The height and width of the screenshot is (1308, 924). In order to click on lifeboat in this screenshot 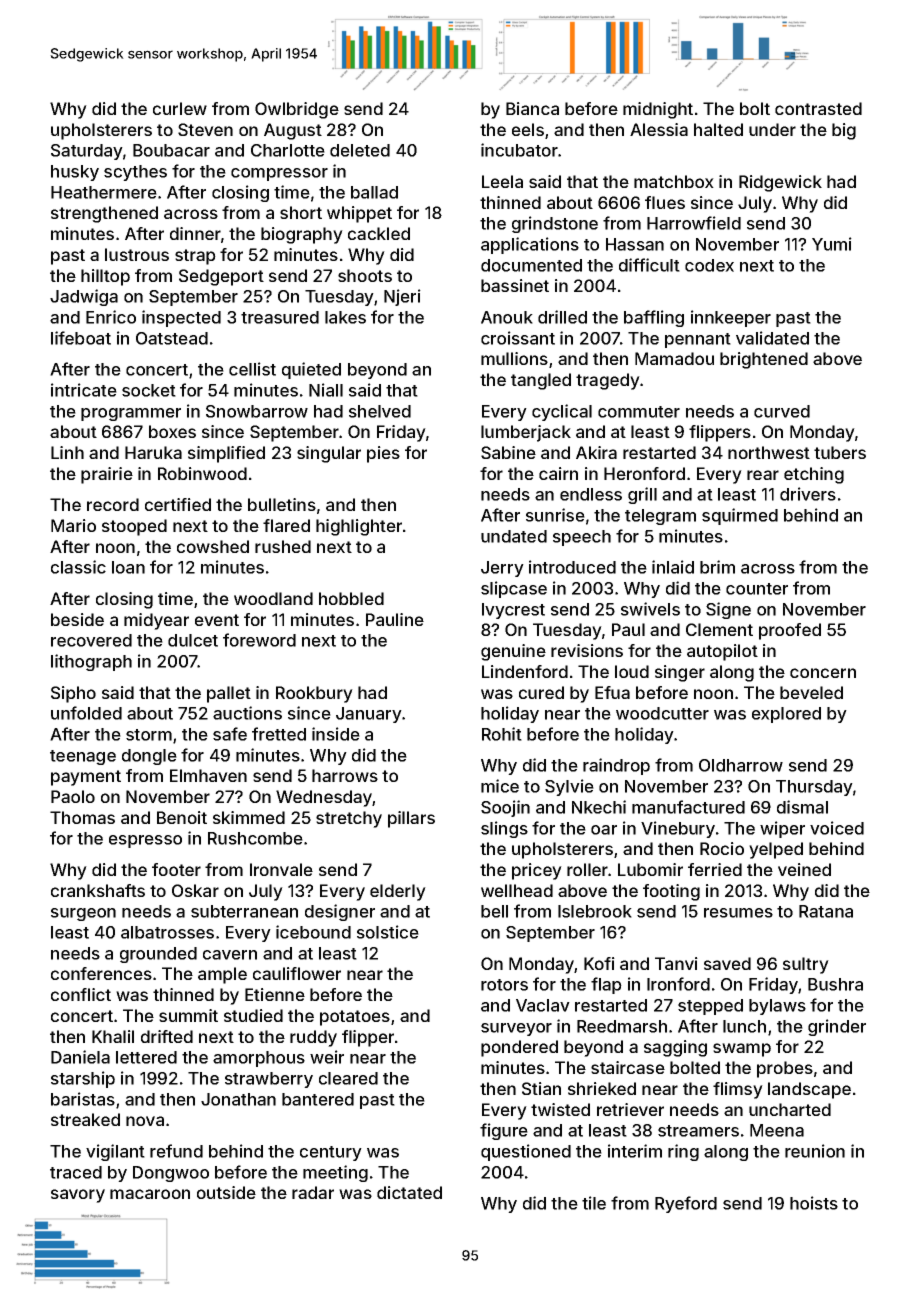, I will do `click(81, 338)`.
